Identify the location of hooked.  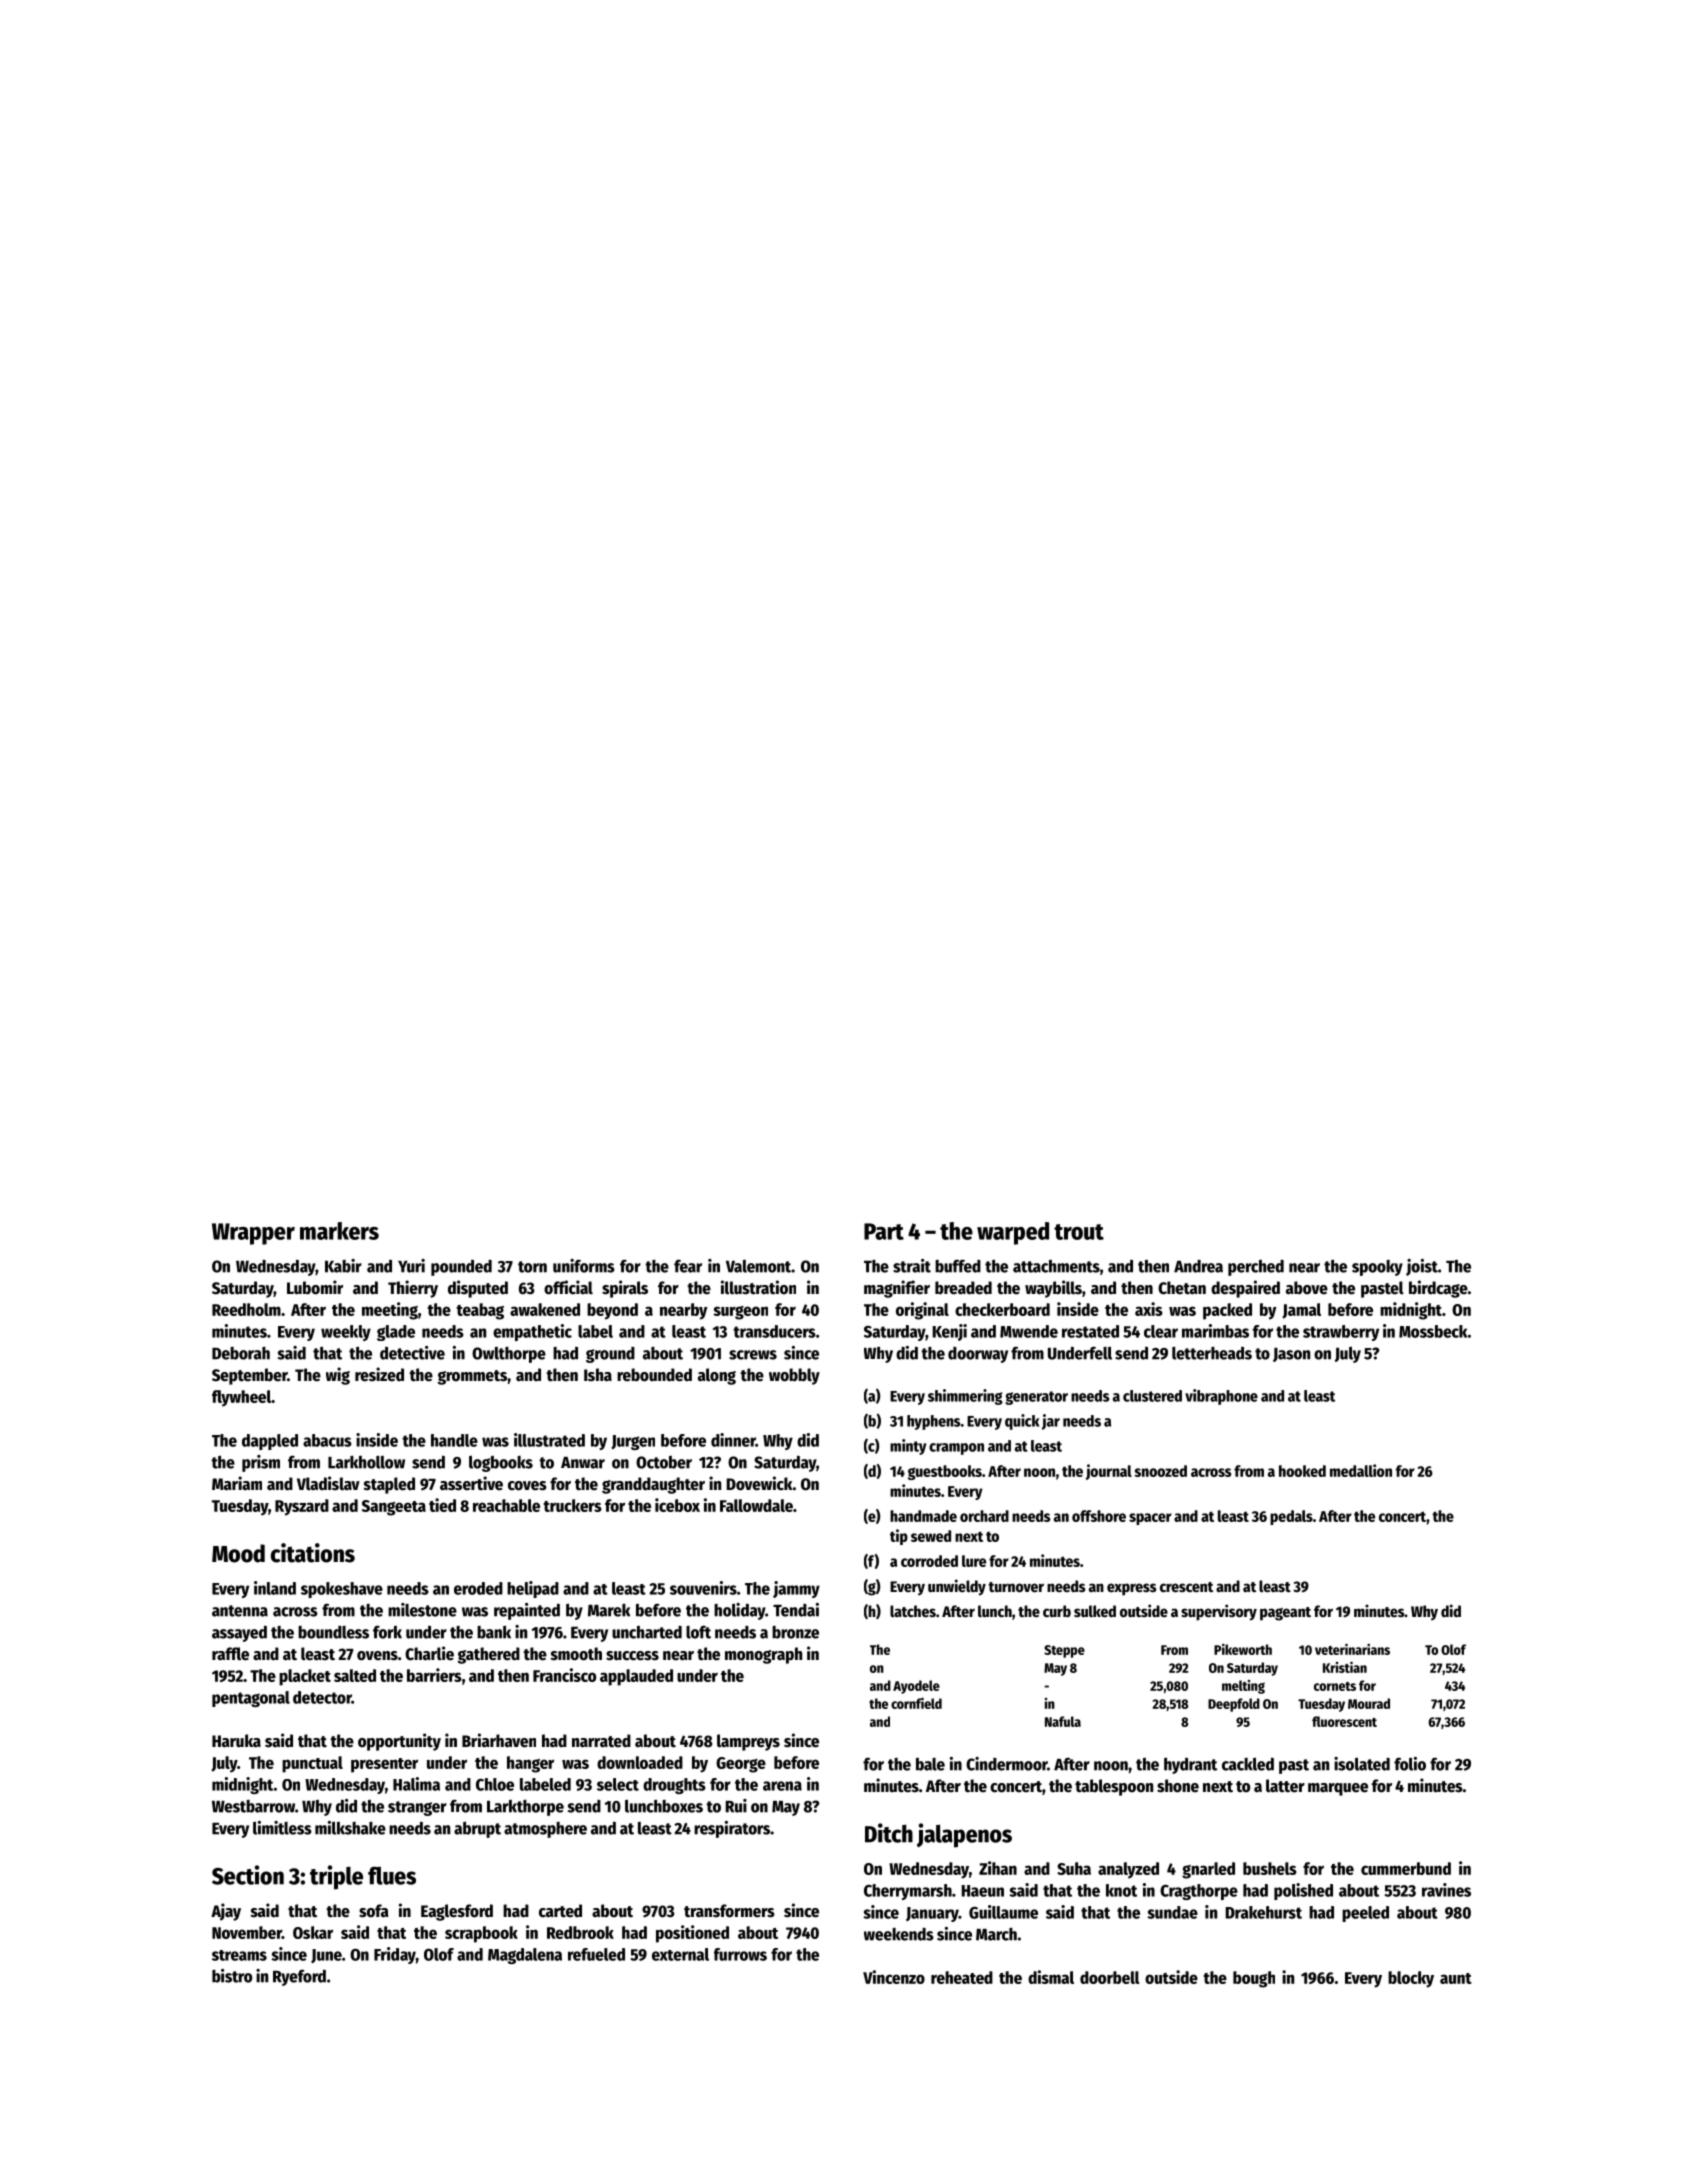
(1302, 1471).
